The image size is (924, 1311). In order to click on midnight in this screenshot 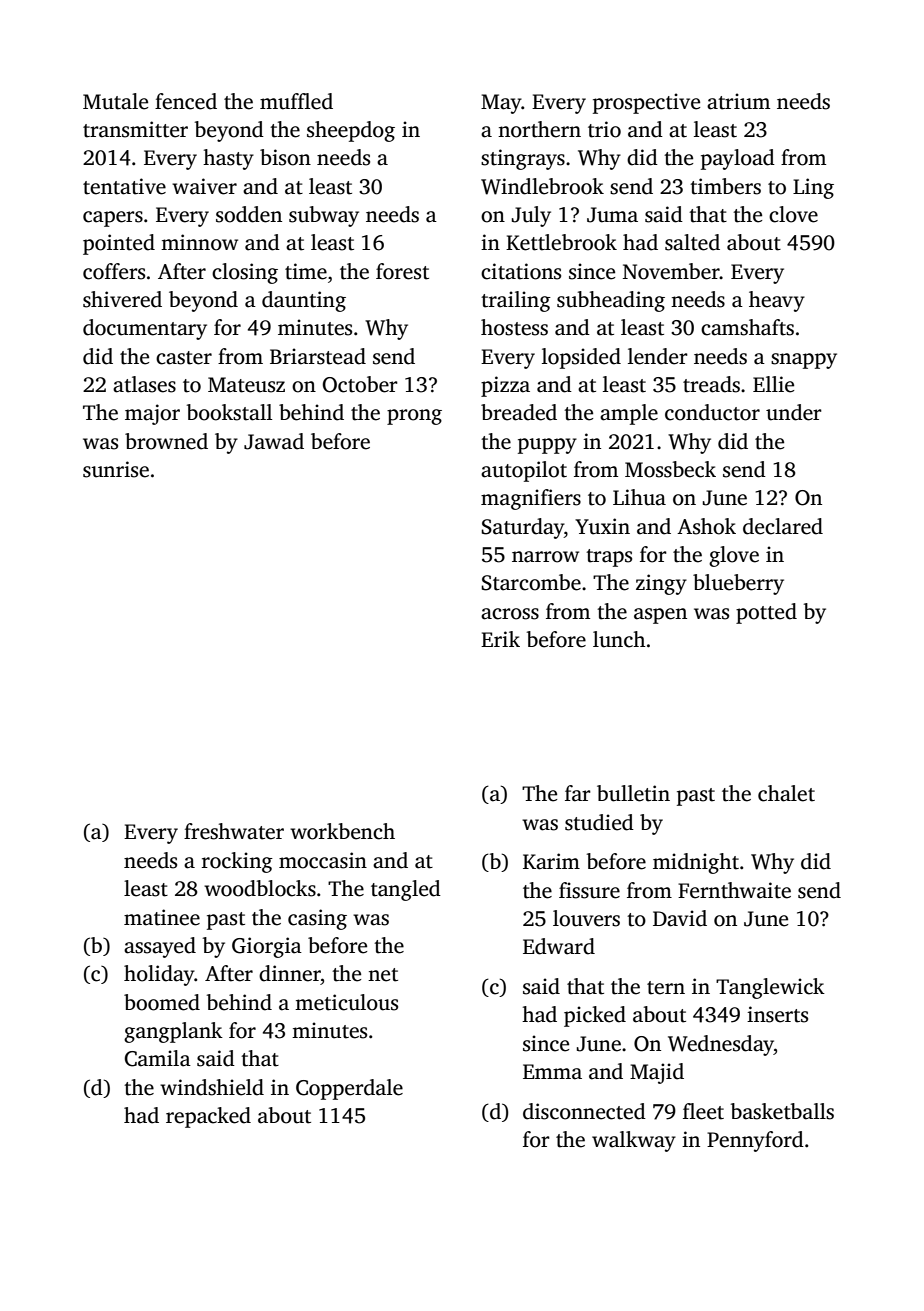, I will do `click(696, 863)`.
